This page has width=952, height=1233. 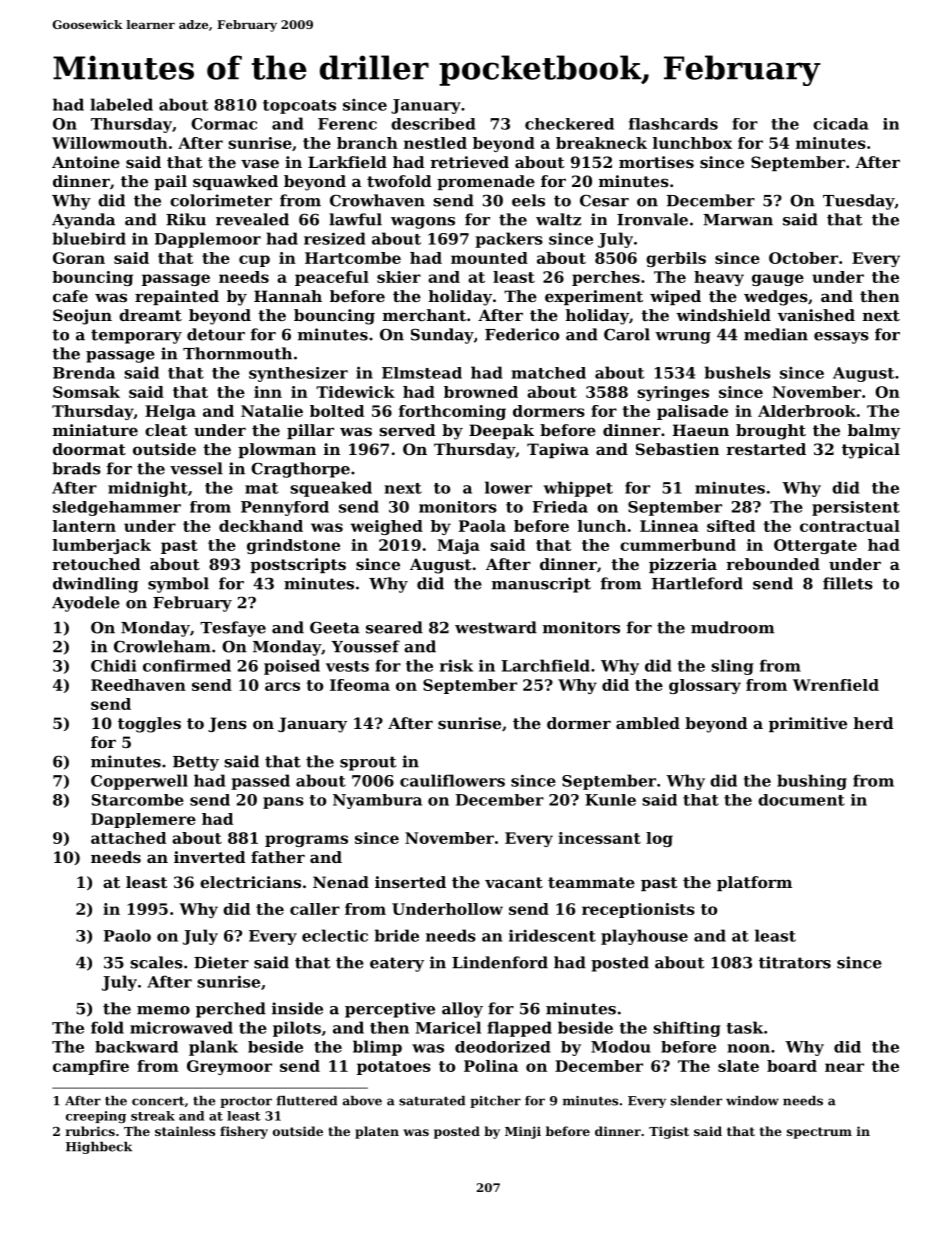 What do you see at coordinates (121, 104) in the page?
I see `labeled` at bounding box center [121, 104].
